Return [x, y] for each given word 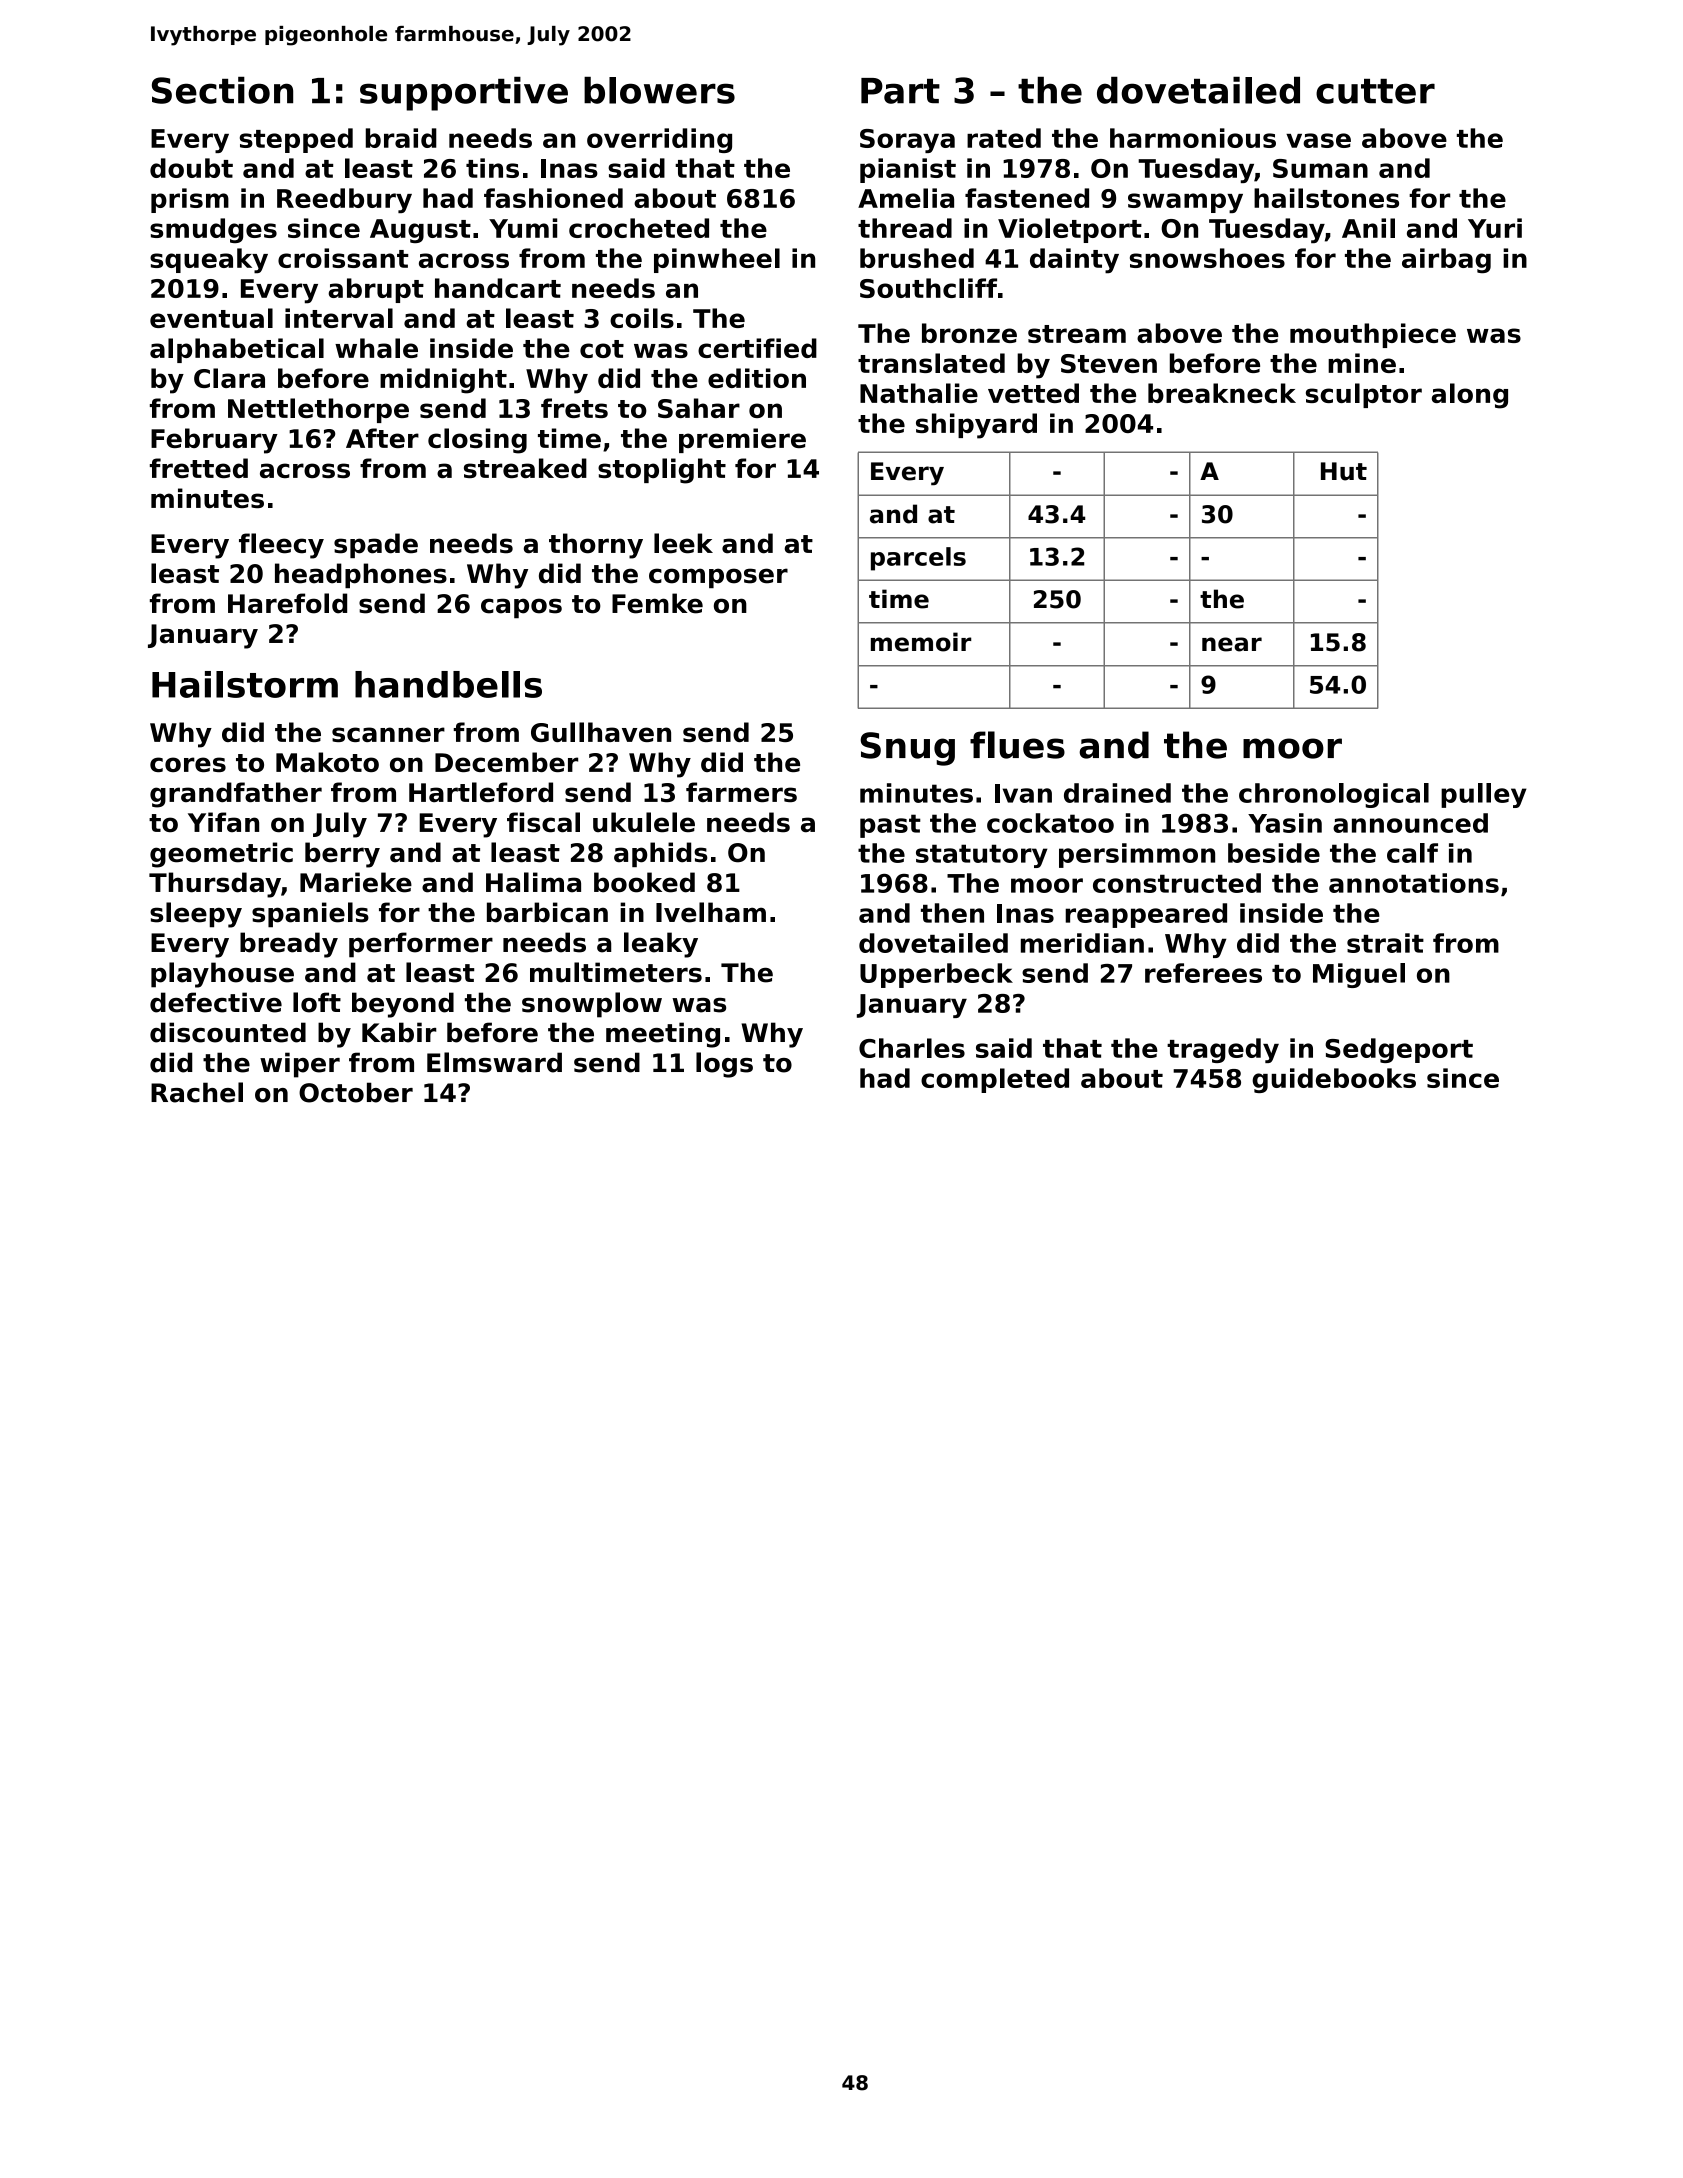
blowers [659, 90]
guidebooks [1334, 1080]
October [356, 1092]
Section [222, 90]
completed [995, 1080]
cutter [1375, 91]
